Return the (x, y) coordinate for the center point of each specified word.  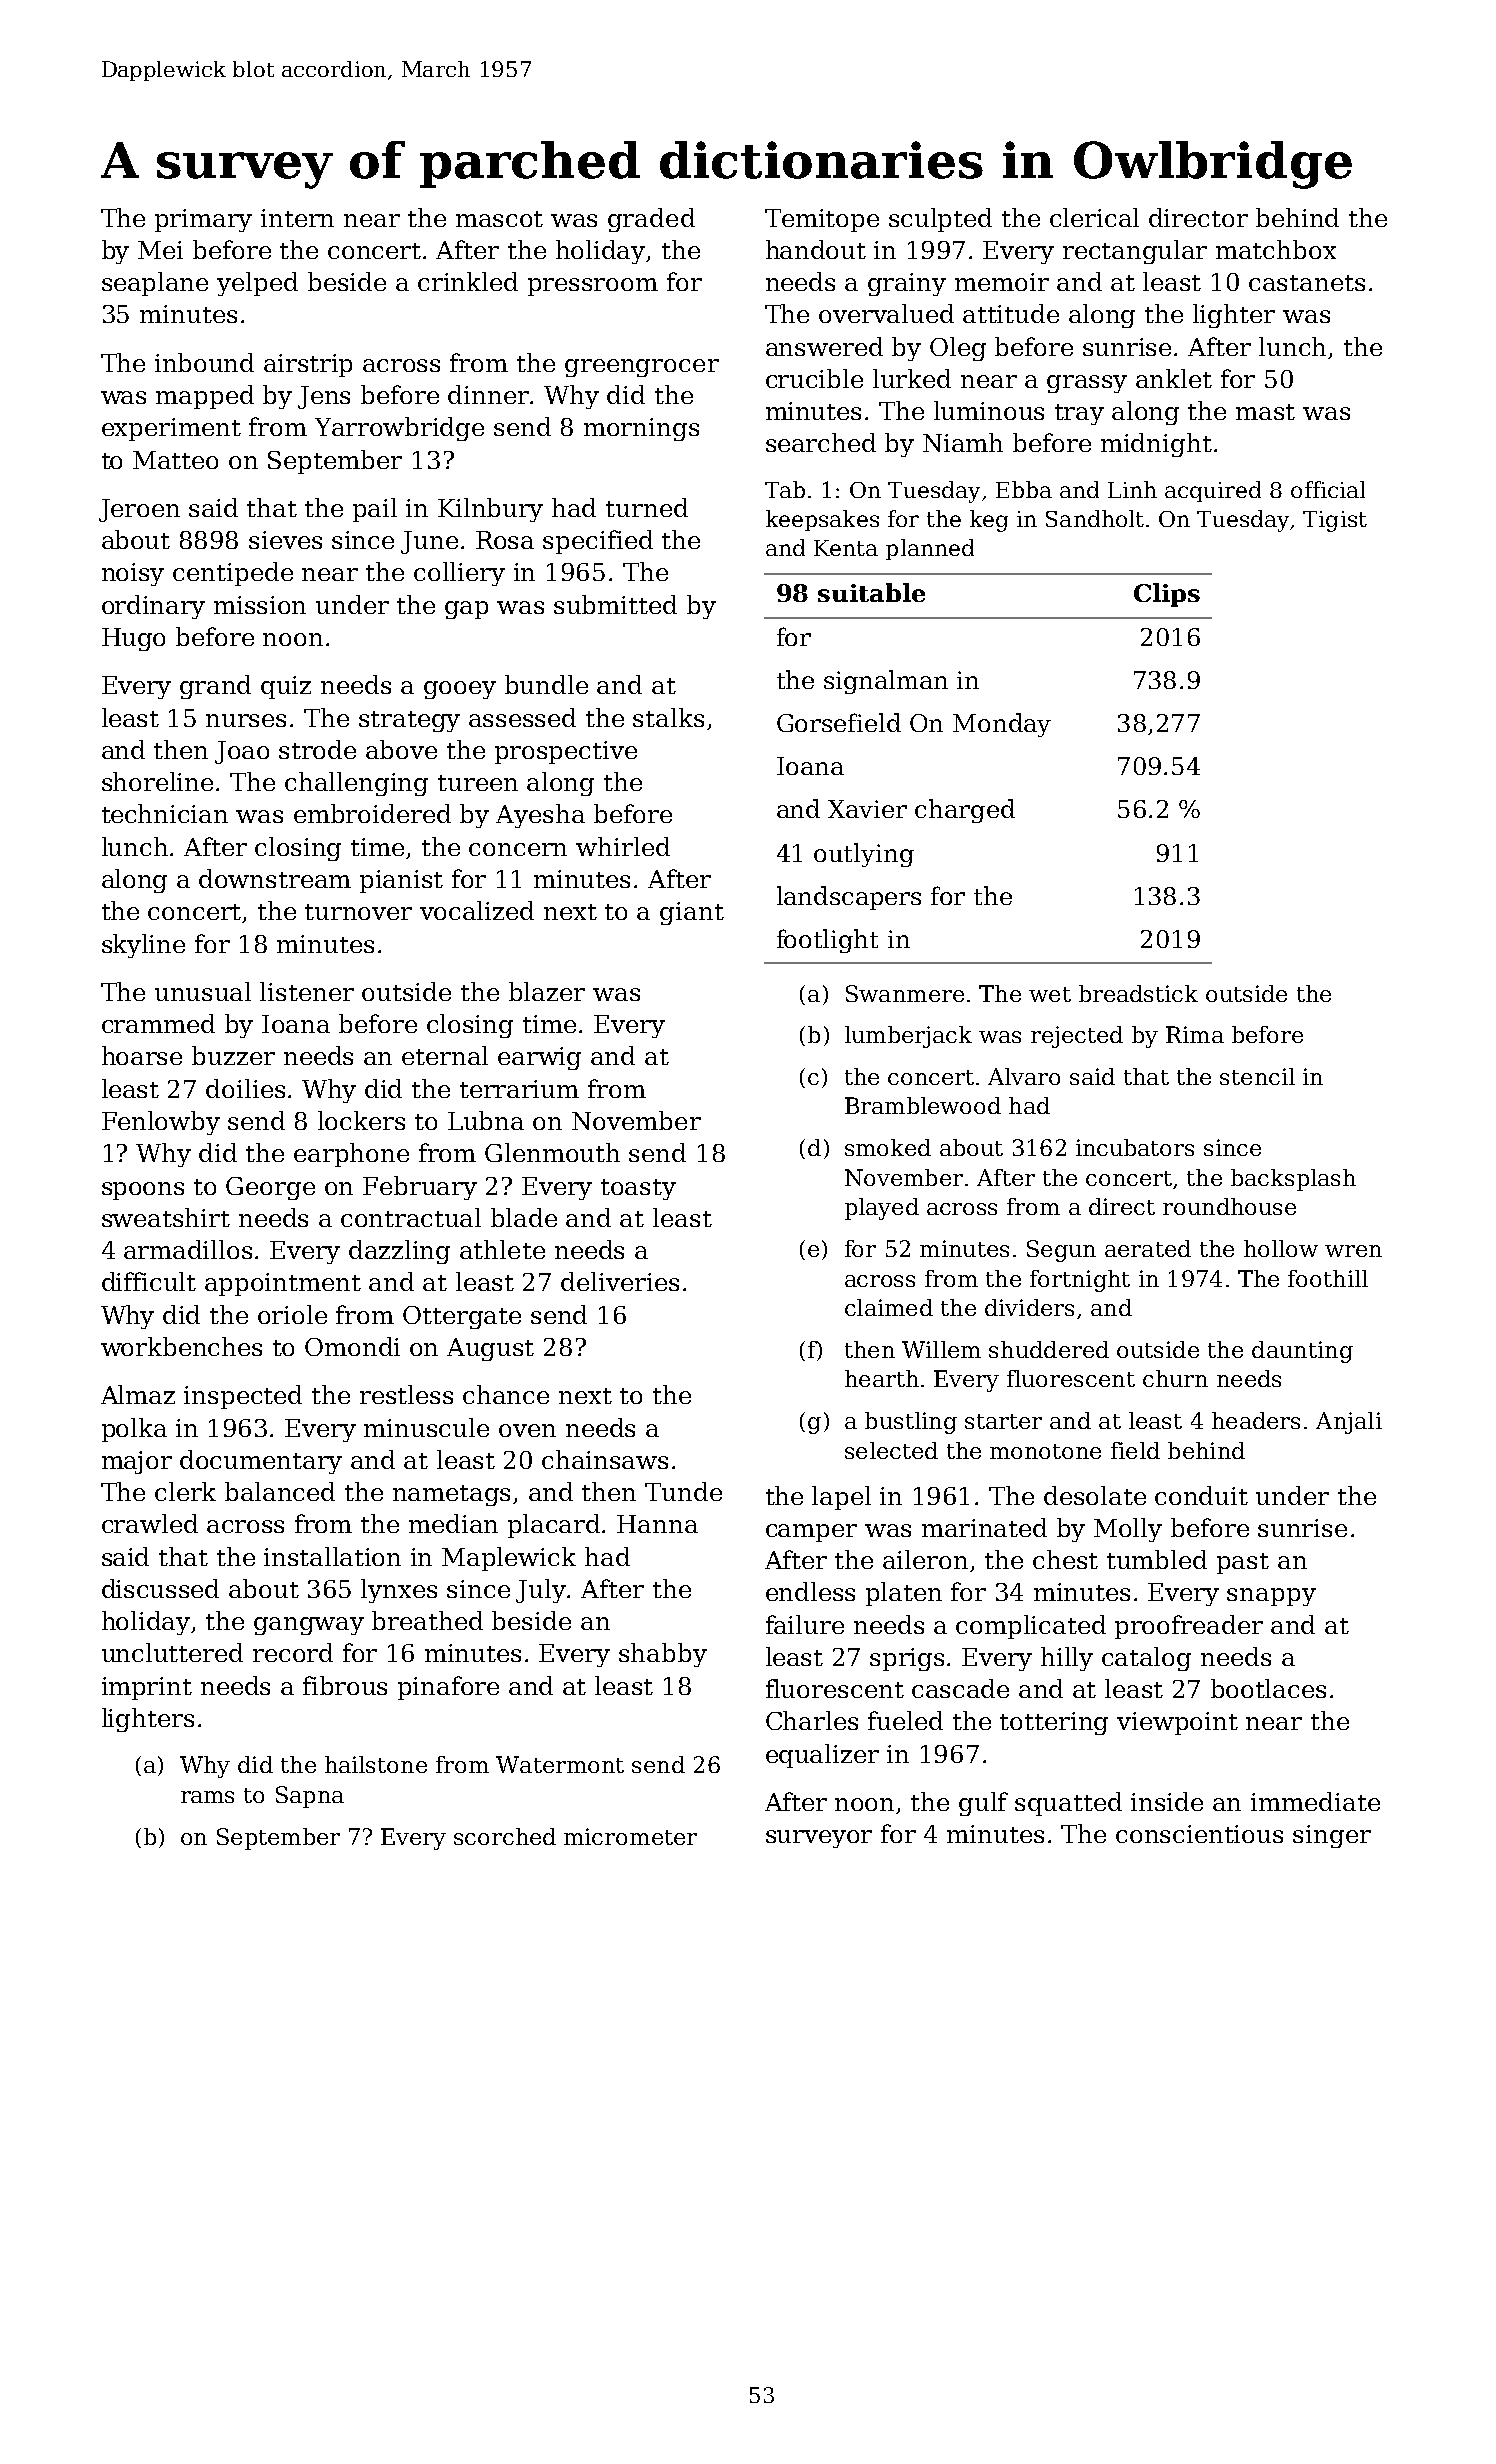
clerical (1094, 217)
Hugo (133, 639)
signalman (886, 682)
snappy (1271, 1597)
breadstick (1138, 993)
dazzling (399, 1252)
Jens (324, 397)
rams (207, 1797)
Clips (1167, 595)
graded (651, 220)
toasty (638, 1189)
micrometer (630, 1836)
